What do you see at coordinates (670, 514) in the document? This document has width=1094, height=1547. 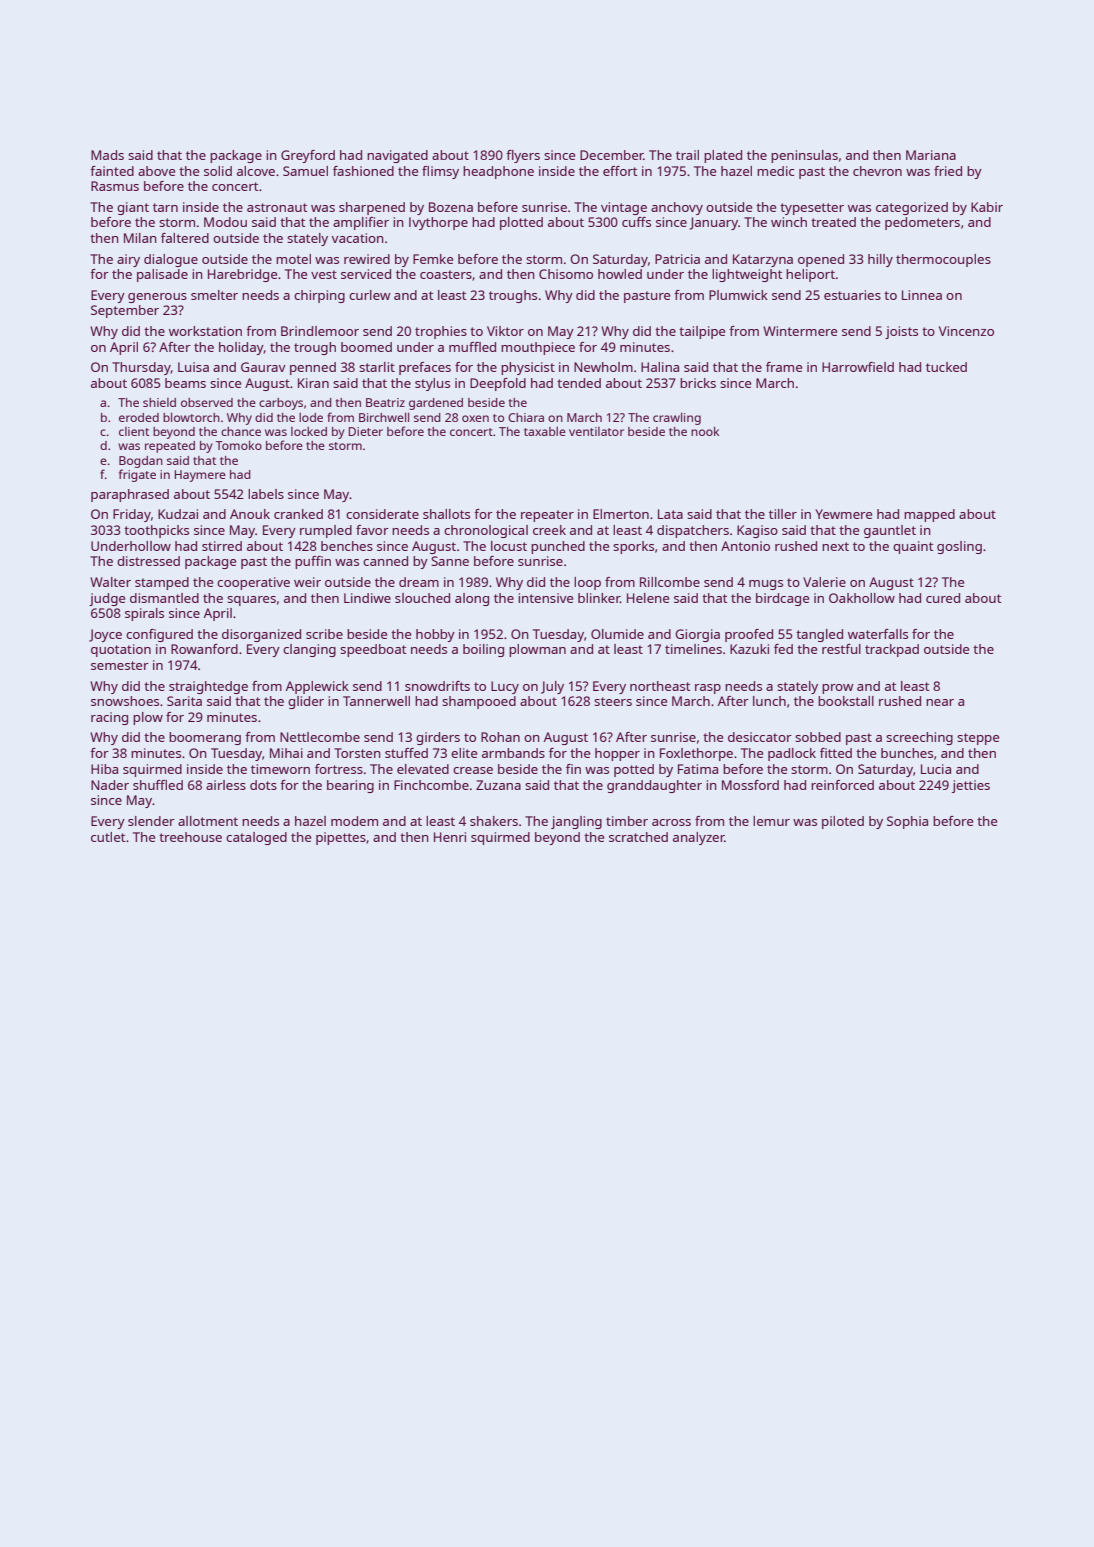 I see `Lata` at bounding box center [670, 514].
